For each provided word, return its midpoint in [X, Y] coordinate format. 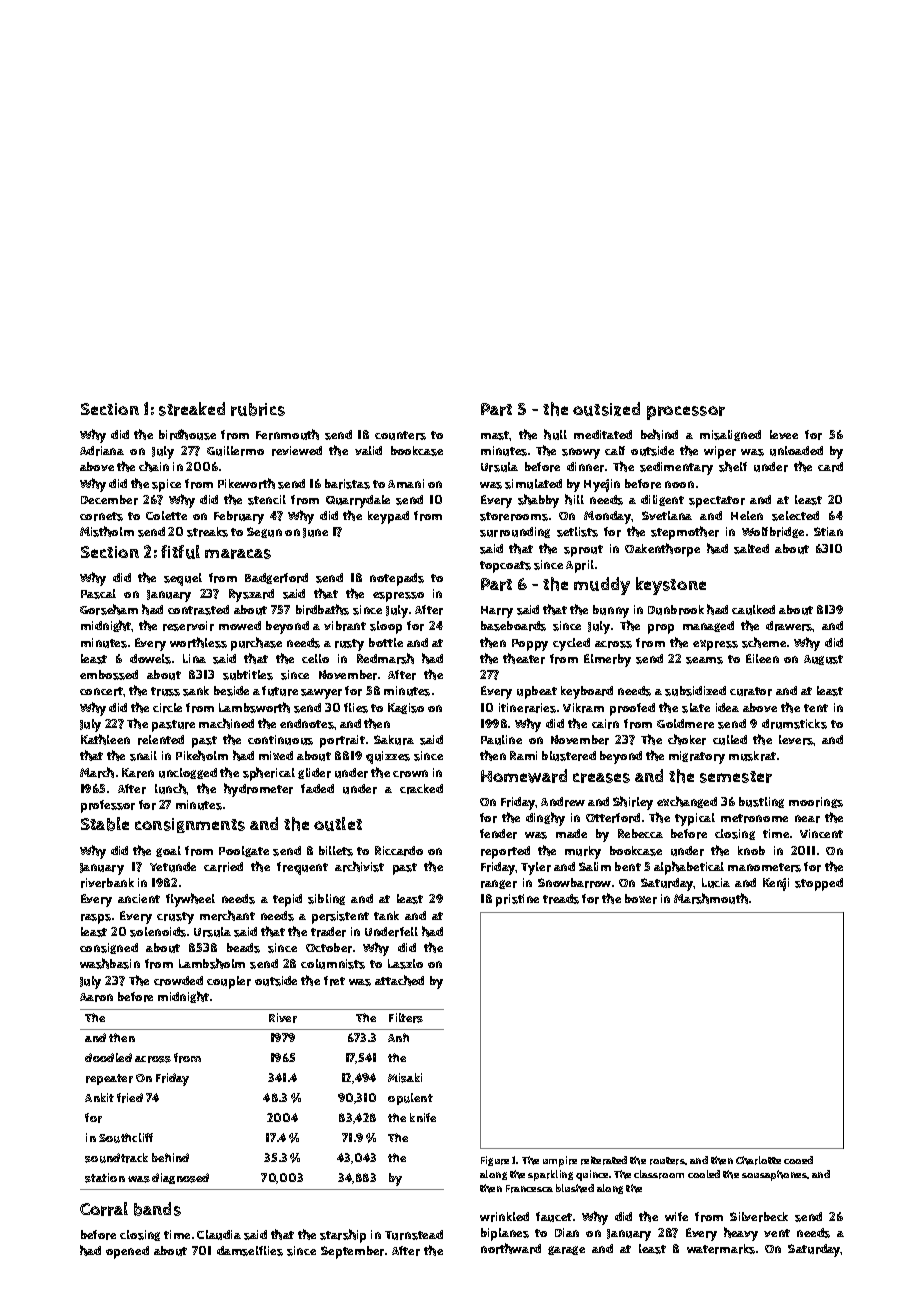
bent [628, 866]
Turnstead [414, 1235]
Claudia [219, 1235]
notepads [397, 579]
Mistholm [107, 531]
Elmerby [607, 660]
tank [386, 915]
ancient [139, 898]
